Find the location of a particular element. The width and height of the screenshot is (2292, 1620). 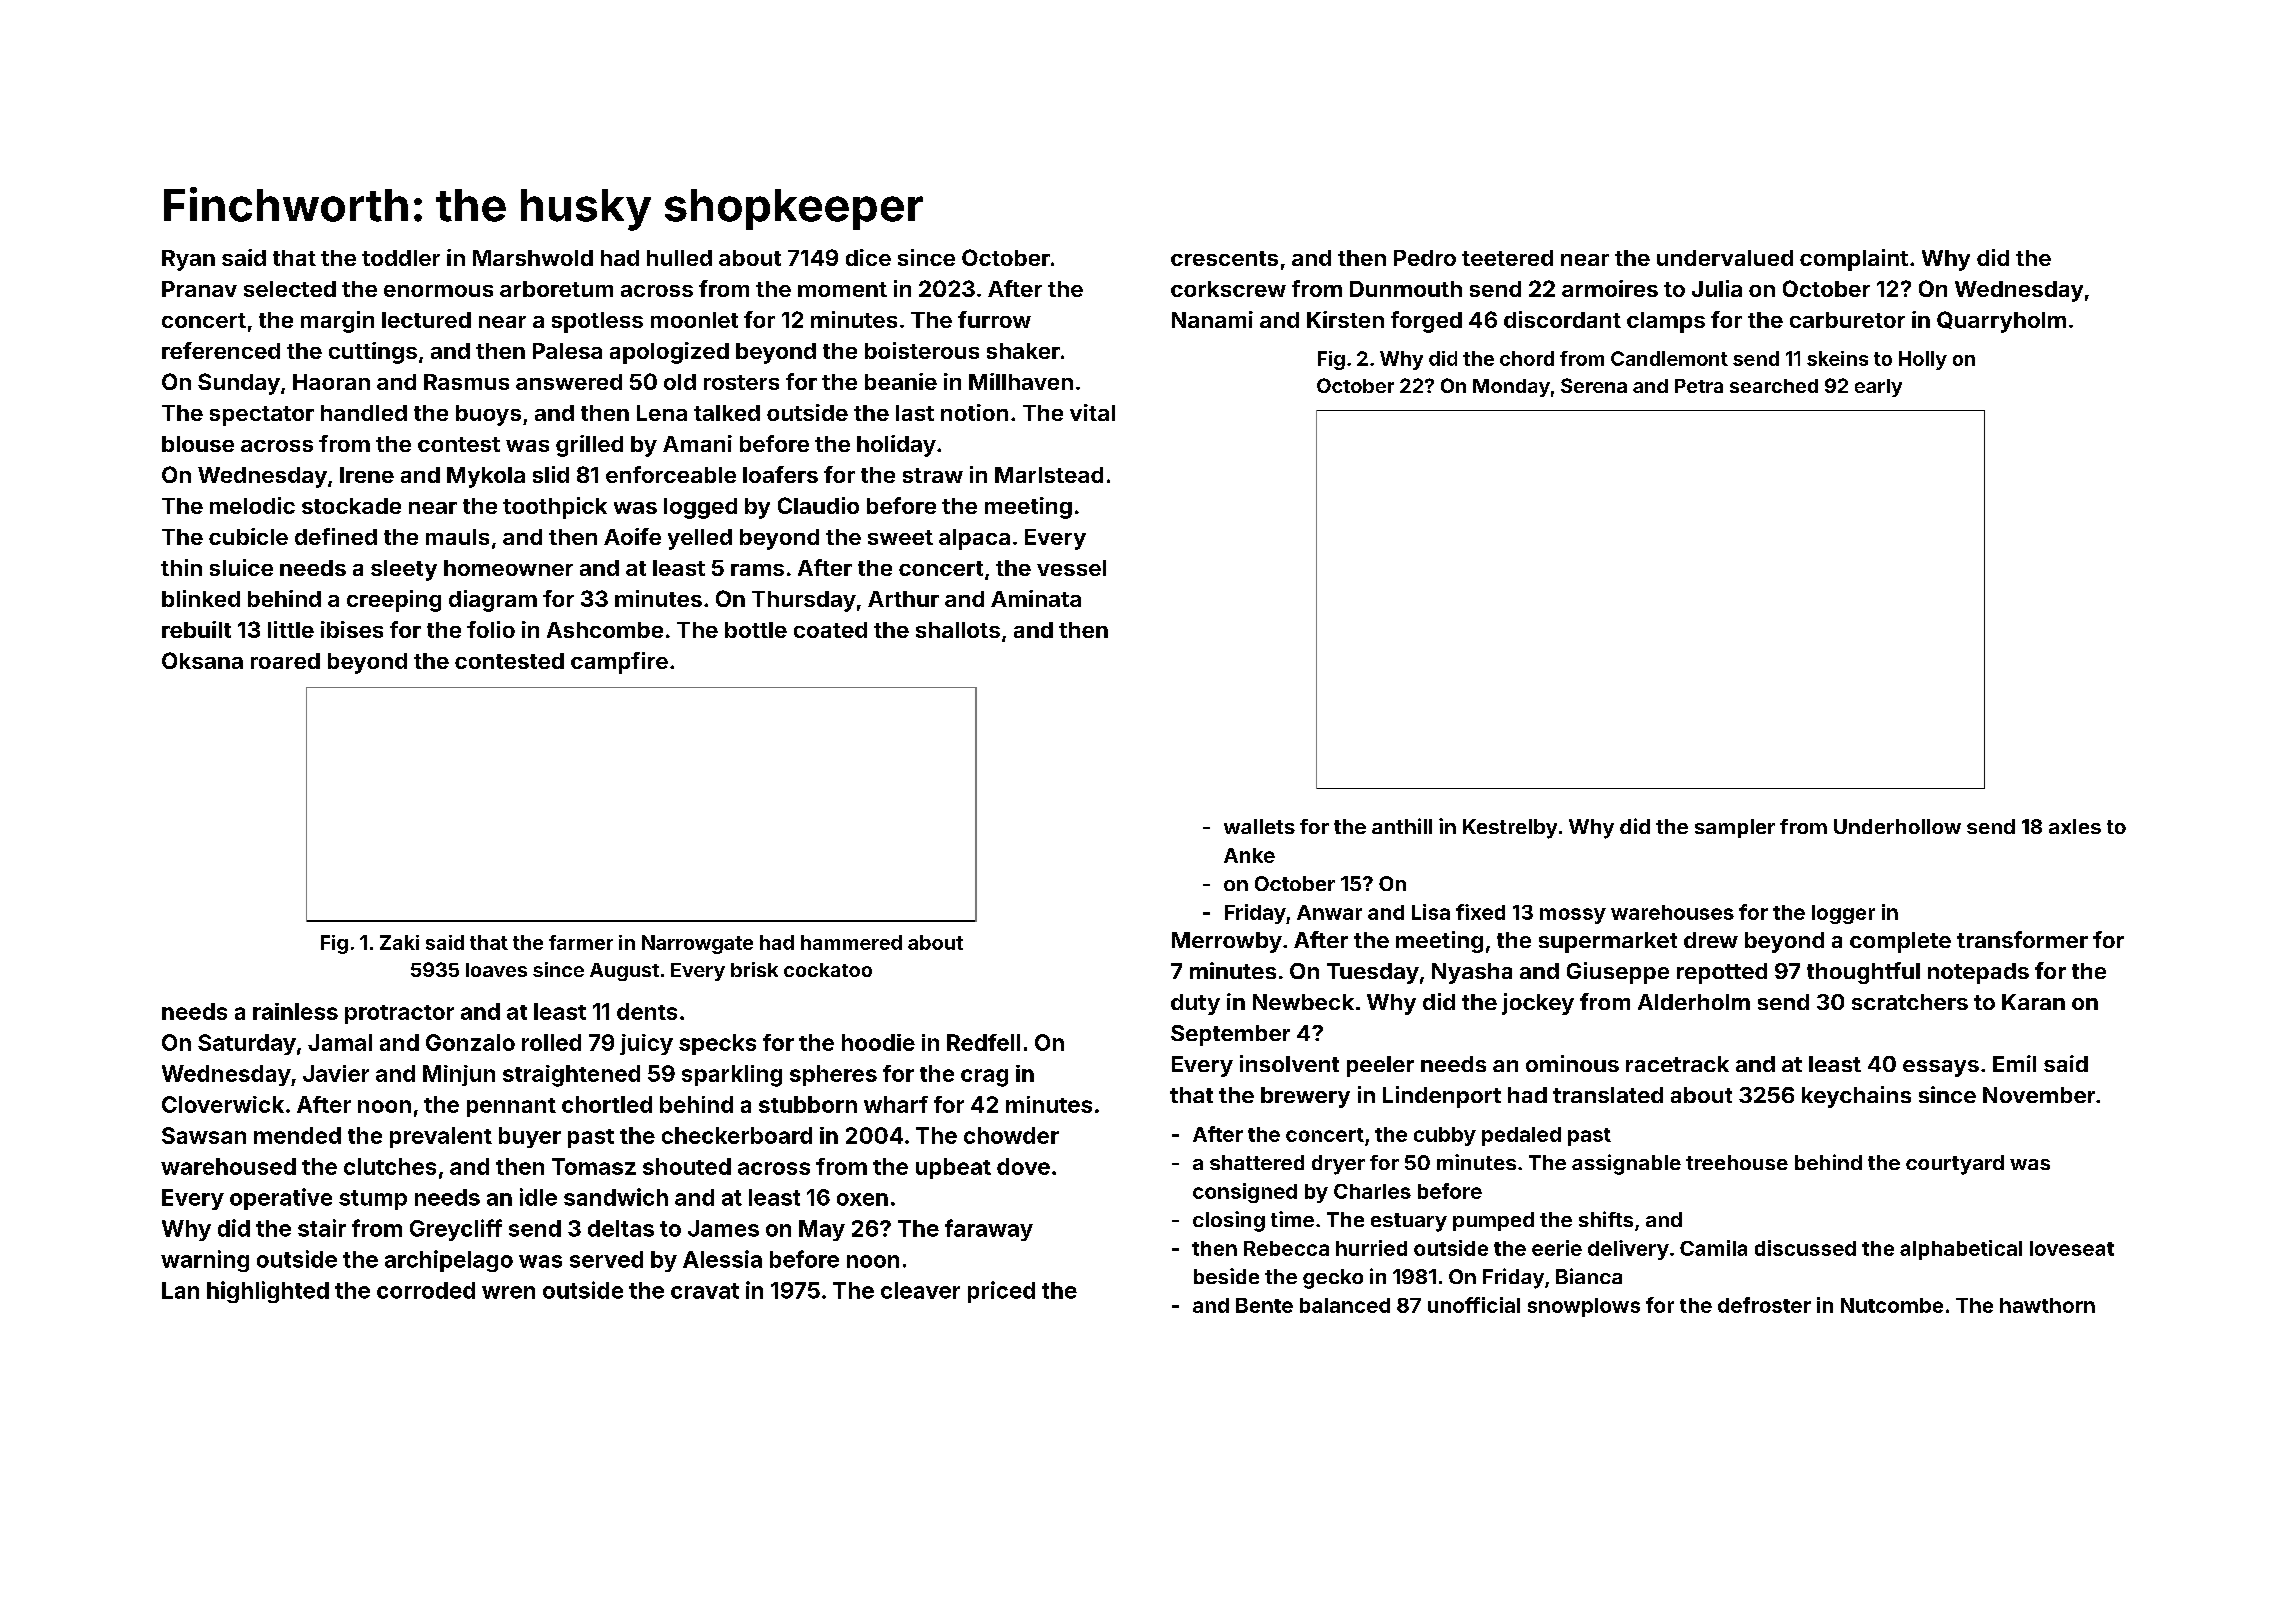

boisterous is located at coordinates (922, 350).
